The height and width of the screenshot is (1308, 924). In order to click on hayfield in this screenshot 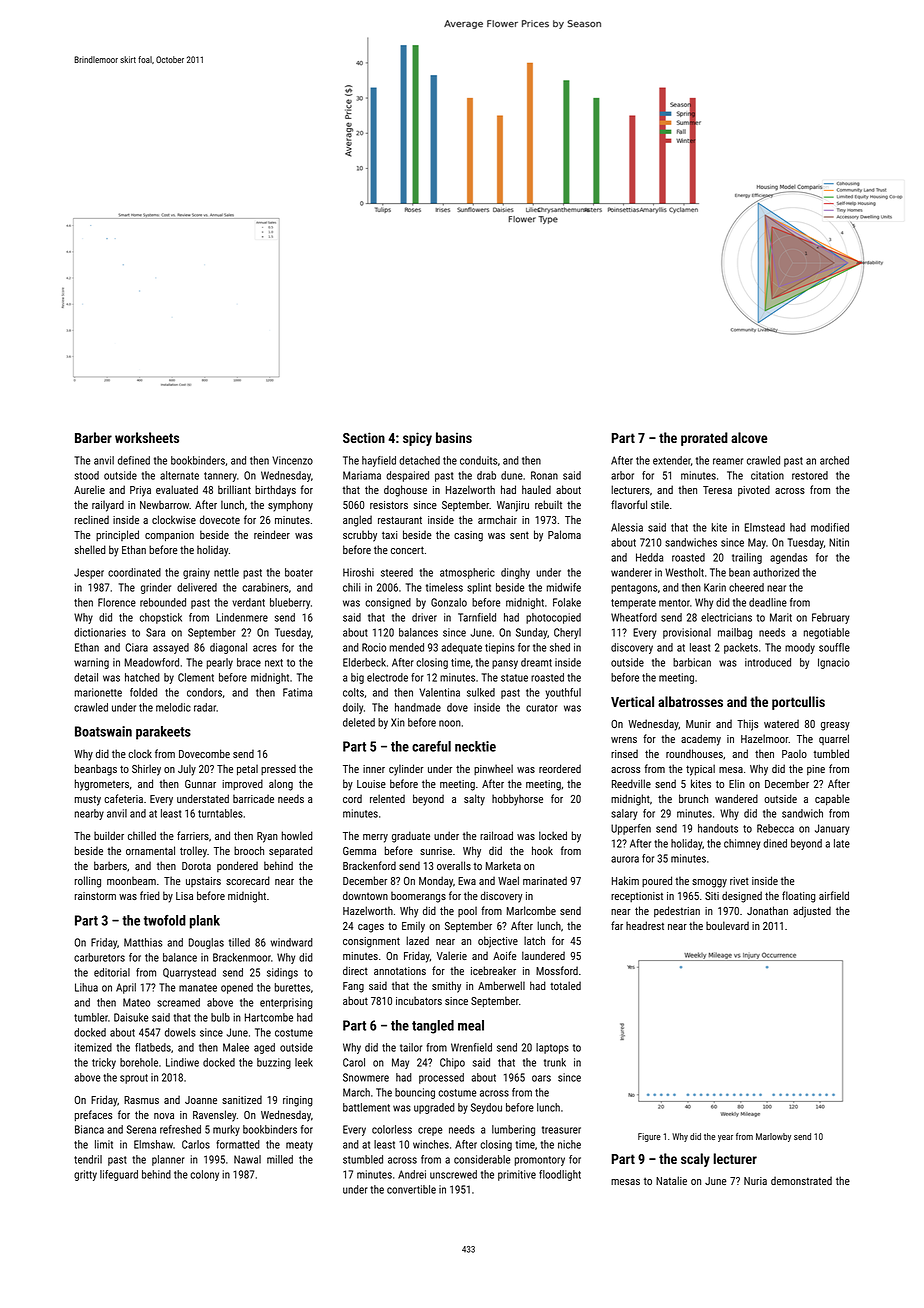, I will do `click(379, 461)`.
